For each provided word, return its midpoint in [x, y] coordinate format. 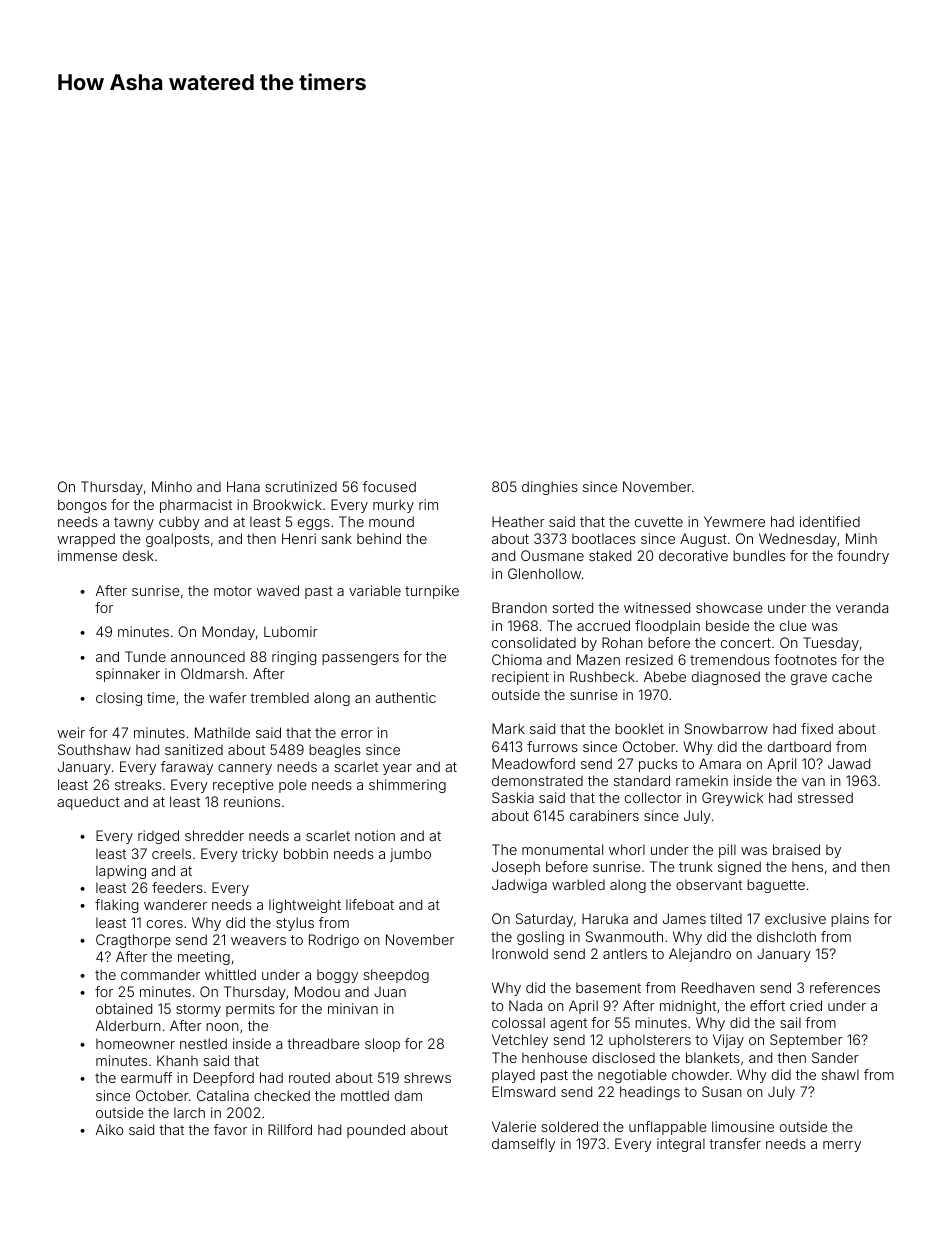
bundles [759, 555]
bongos [82, 506]
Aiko [109, 1129]
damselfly [523, 1145]
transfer [735, 1143]
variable [375, 590]
